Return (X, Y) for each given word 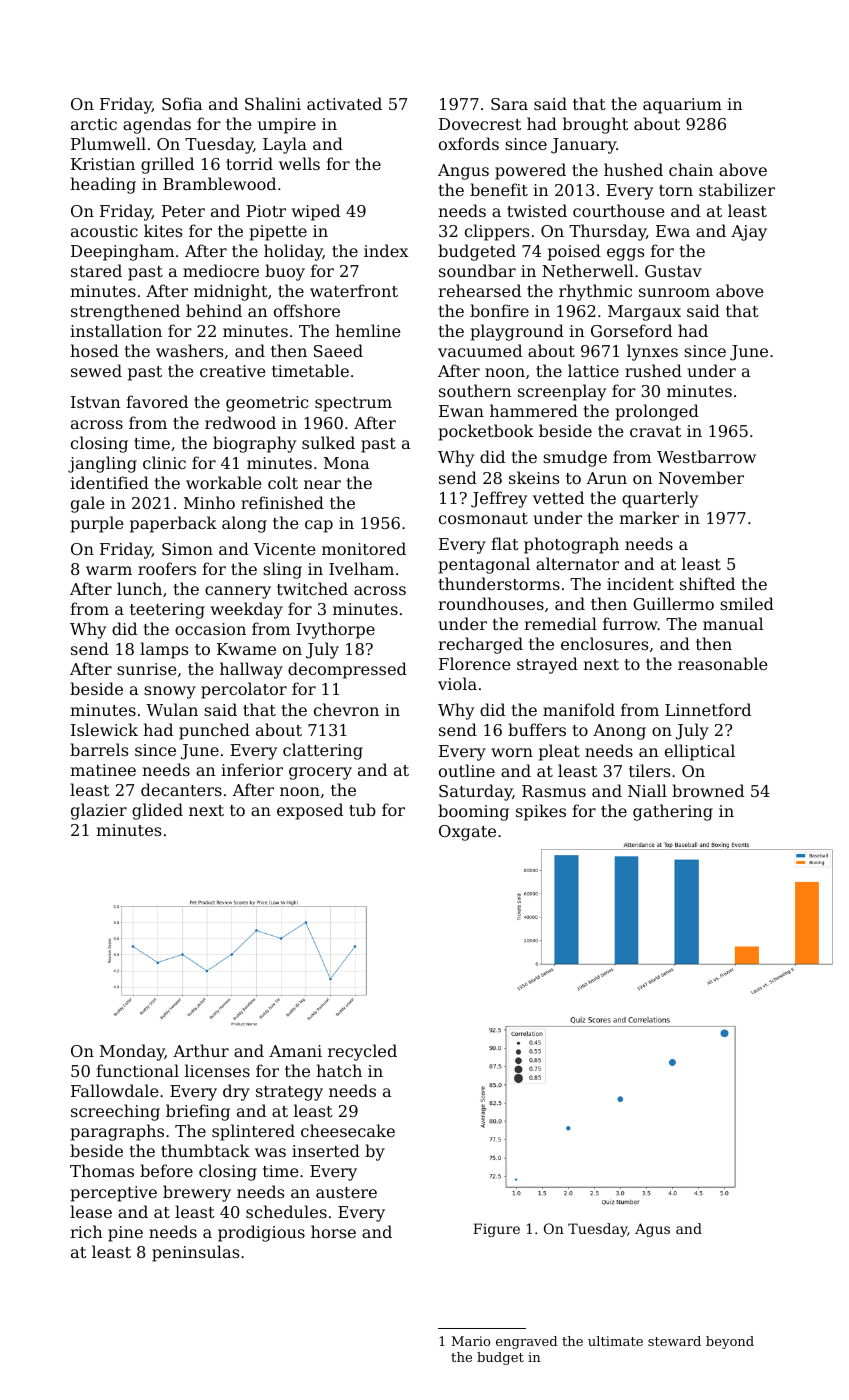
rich (86, 1231)
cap (319, 526)
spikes (541, 812)
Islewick (104, 729)
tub (362, 809)
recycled (362, 1052)
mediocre (221, 270)
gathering (673, 812)
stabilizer (737, 189)
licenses (217, 1070)
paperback (173, 524)
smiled (747, 603)
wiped (316, 212)
